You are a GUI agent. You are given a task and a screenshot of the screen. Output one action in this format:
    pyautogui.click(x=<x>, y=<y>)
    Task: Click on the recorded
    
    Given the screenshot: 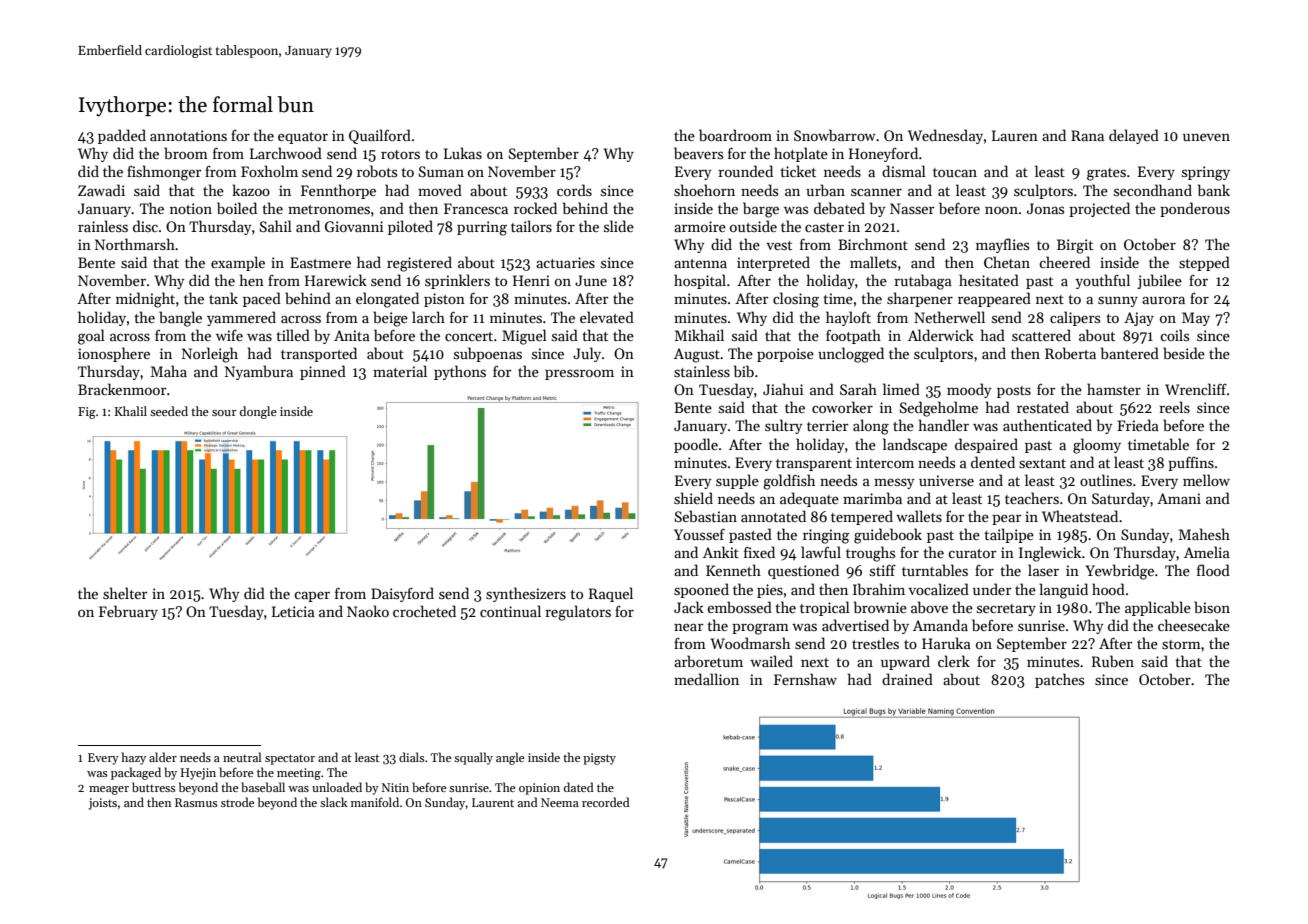 What is the action you would take?
    pyautogui.click(x=606, y=802)
